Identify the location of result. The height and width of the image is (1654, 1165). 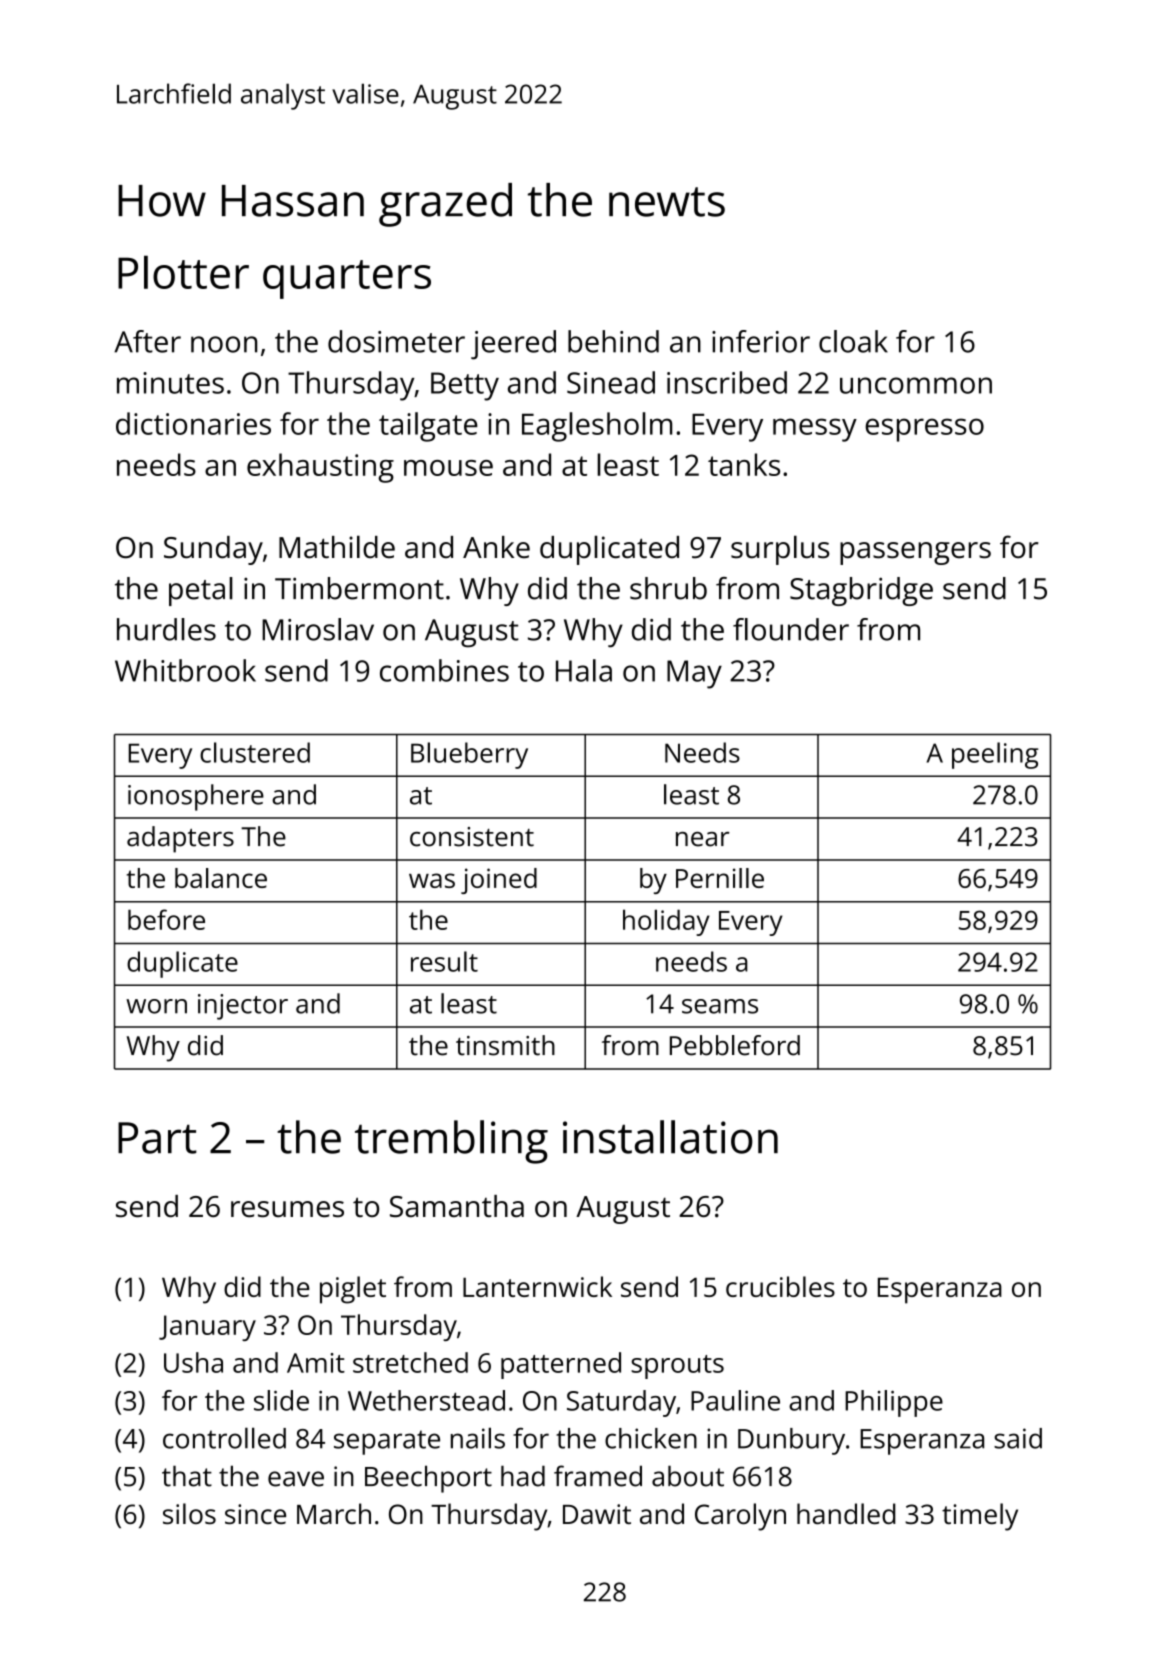
(444, 961).
